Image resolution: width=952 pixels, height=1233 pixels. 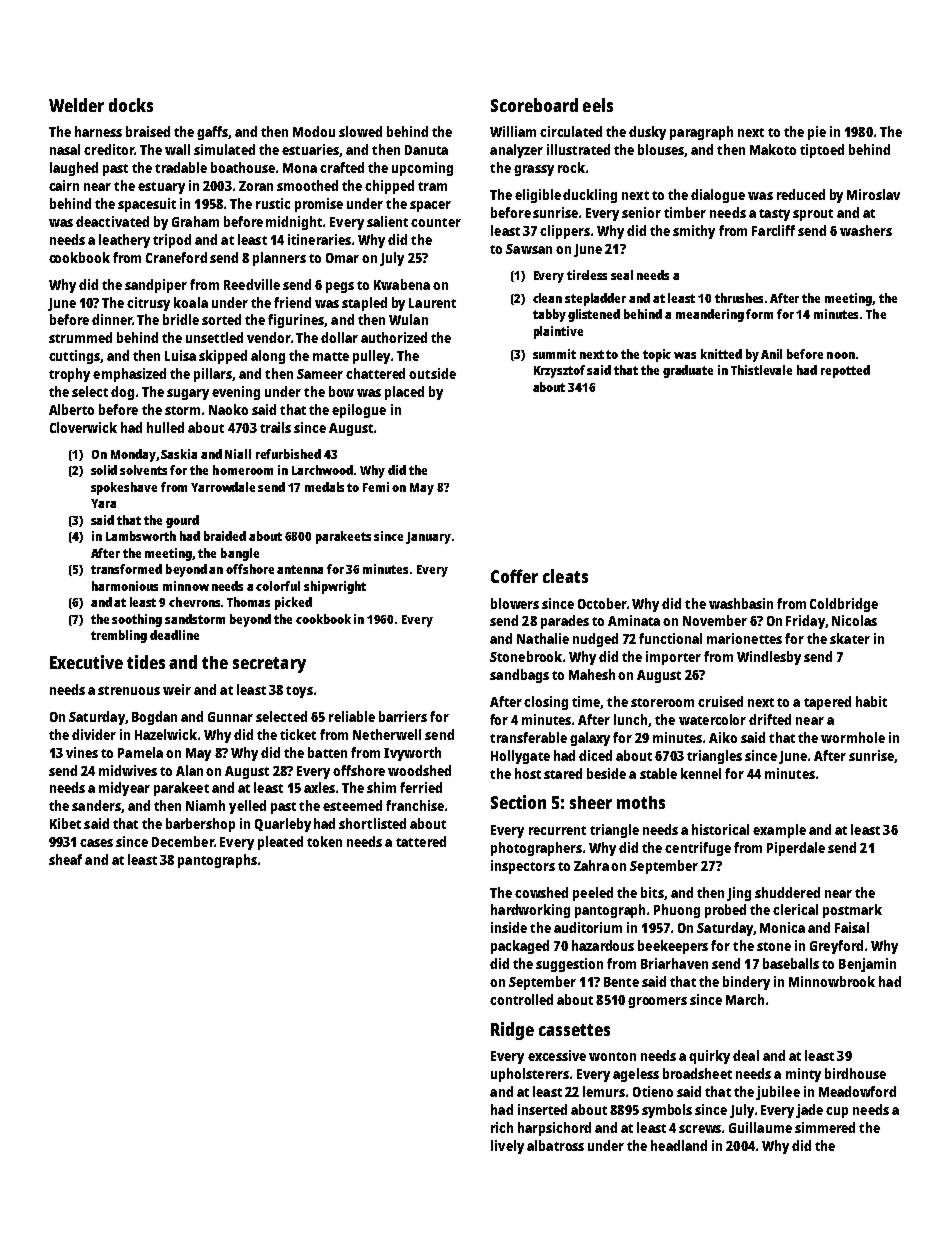 What do you see at coordinates (230, 717) in the image?
I see `Gunnar` at bounding box center [230, 717].
